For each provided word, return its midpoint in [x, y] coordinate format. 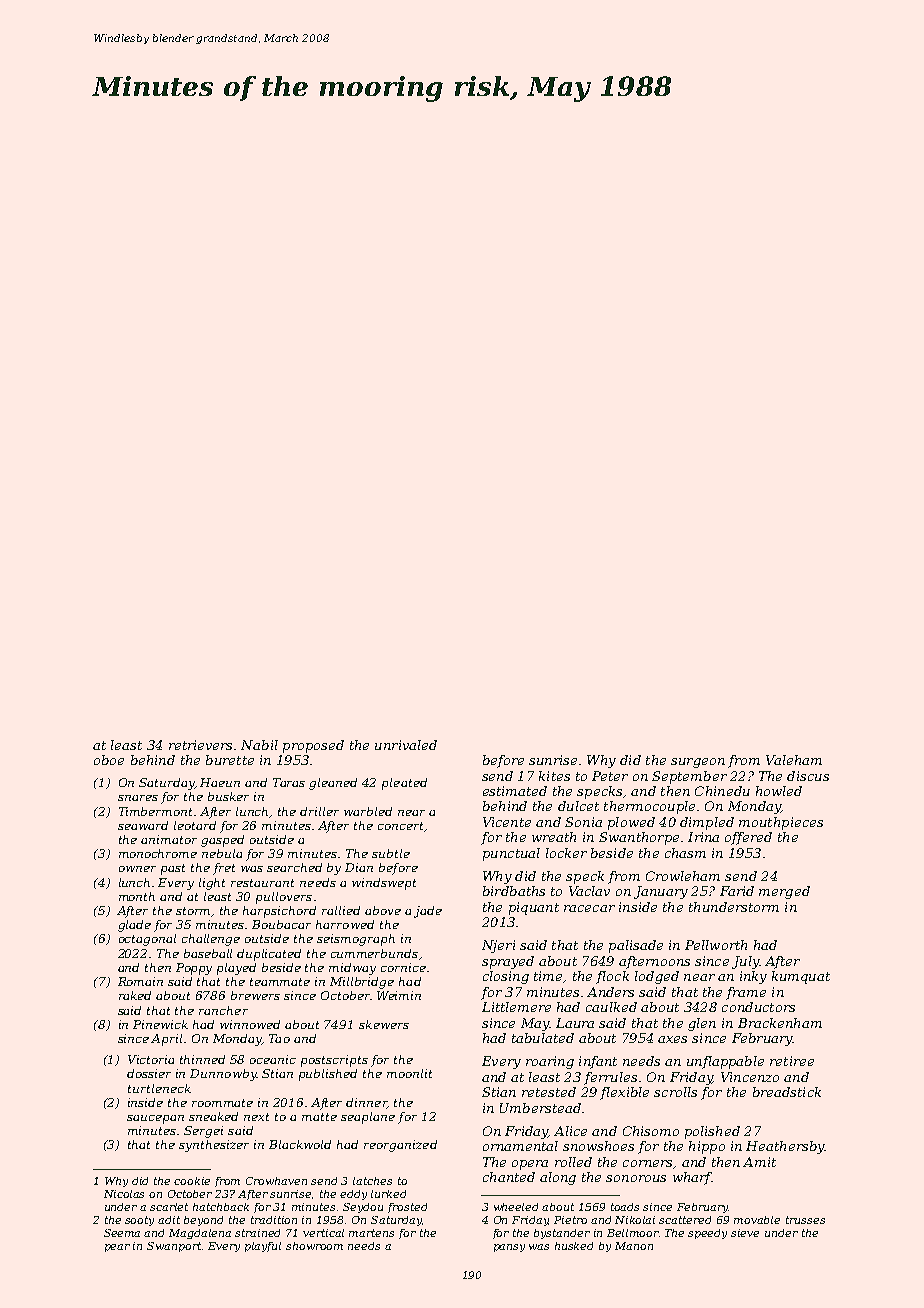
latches [372, 1181]
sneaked [213, 1116]
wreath [554, 837]
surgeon [698, 763]
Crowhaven [276, 1181]
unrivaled [406, 745]
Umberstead [540, 1108]
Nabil [259, 745]
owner [137, 869]
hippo [707, 1147]
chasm [685, 853]
